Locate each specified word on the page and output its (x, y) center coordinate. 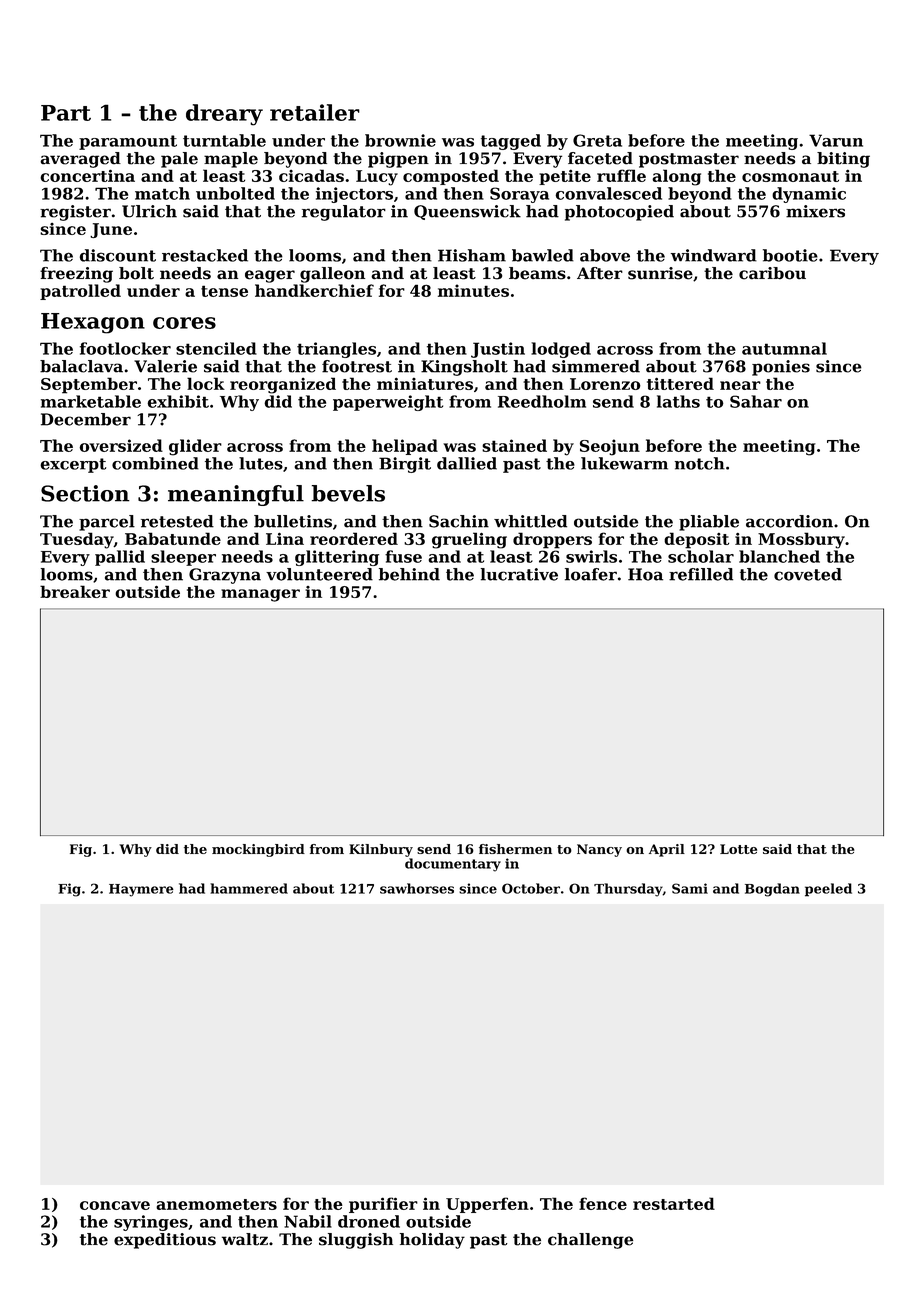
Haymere (141, 890)
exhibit (178, 401)
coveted (808, 574)
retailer (315, 112)
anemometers (216, 1204)
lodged (561, 350)
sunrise (660, 273)
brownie (400, 140)
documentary (453, 865)
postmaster (689, 160)
